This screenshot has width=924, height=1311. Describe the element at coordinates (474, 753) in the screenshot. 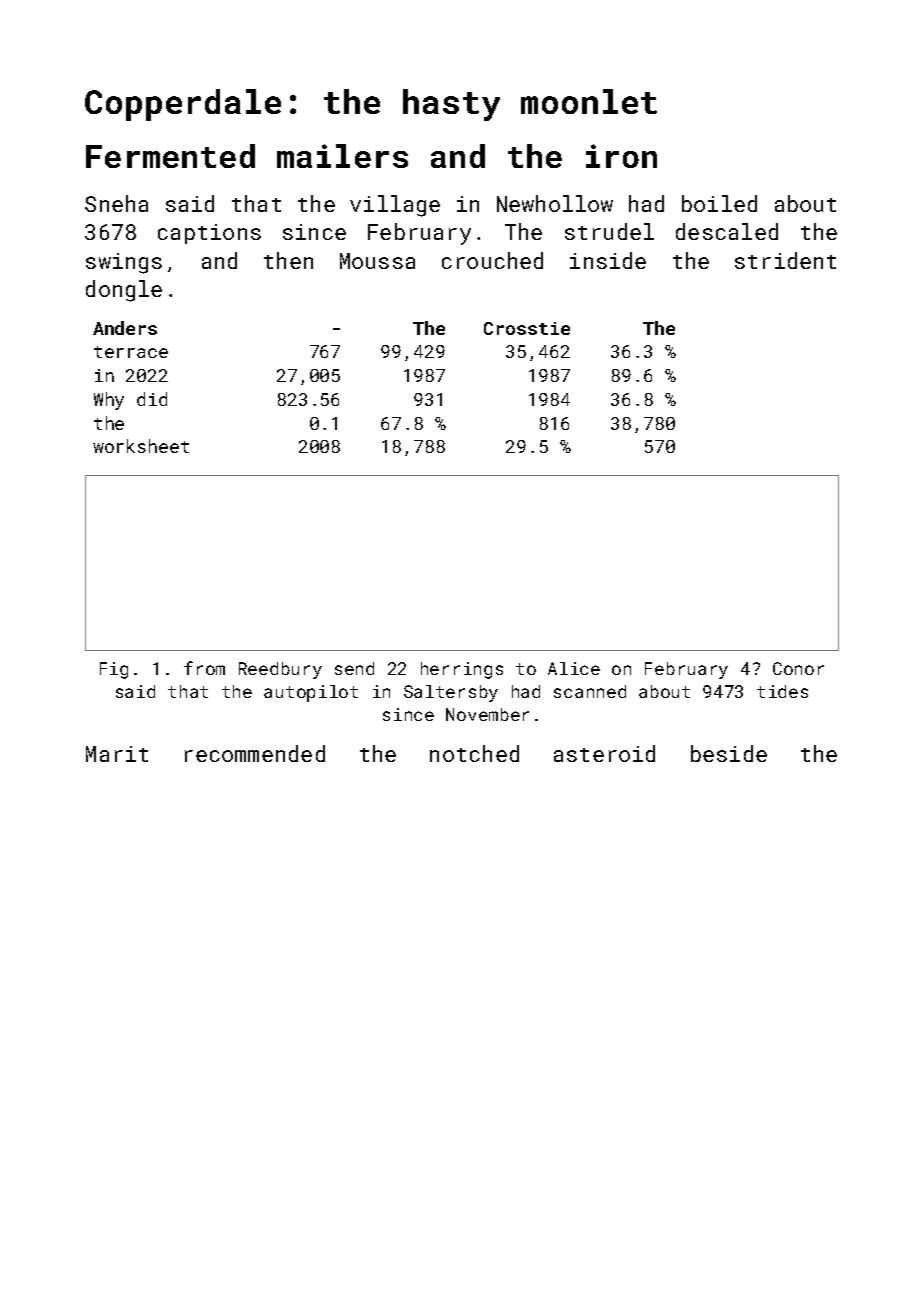

I see `notched` at that location.
